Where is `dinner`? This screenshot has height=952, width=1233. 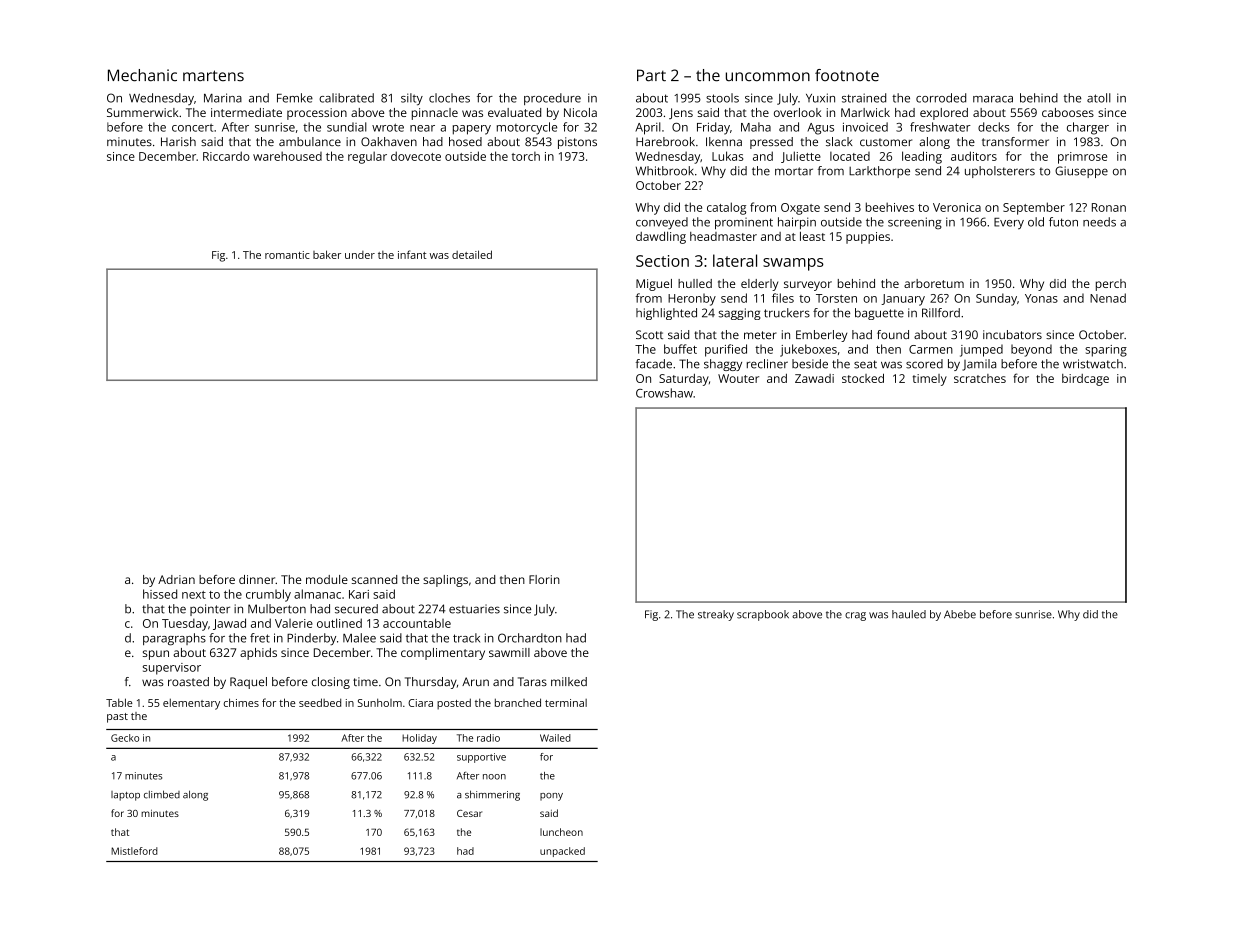
dinner is located at coordinates (257, 579).
